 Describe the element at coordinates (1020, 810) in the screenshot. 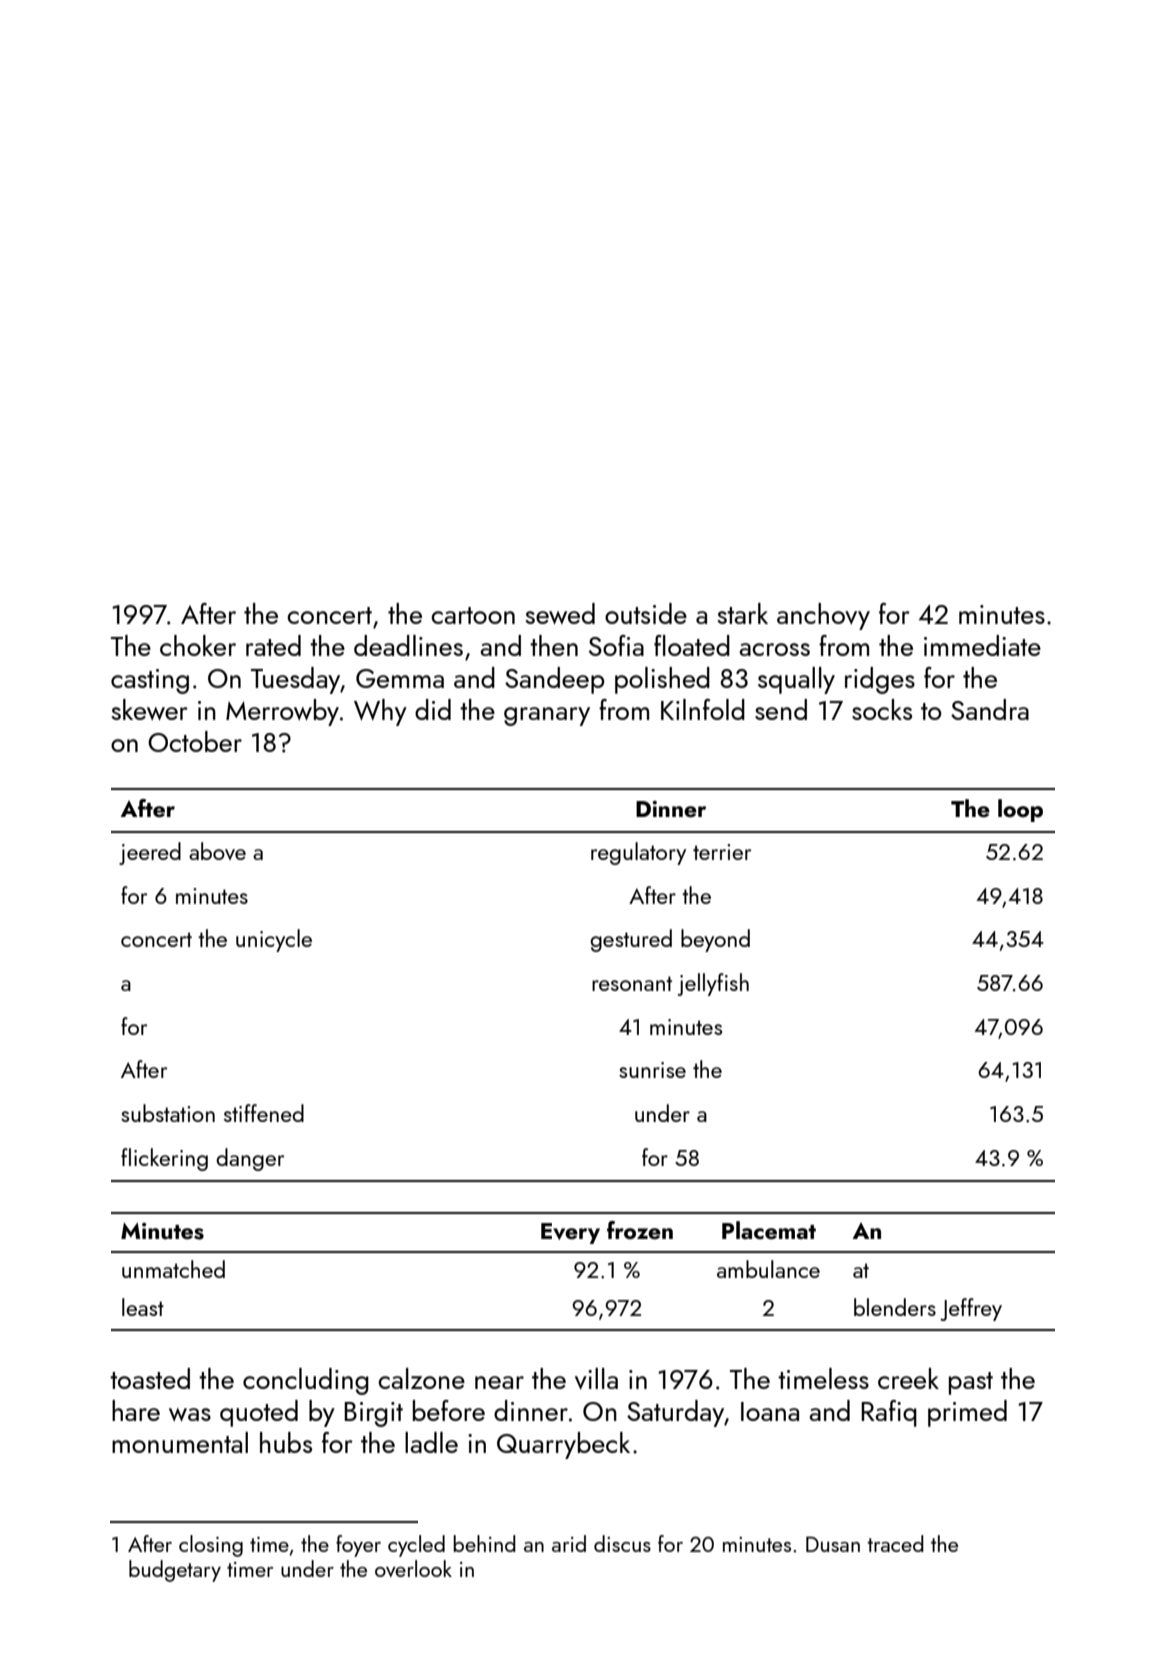

I see `loop` at that location.
